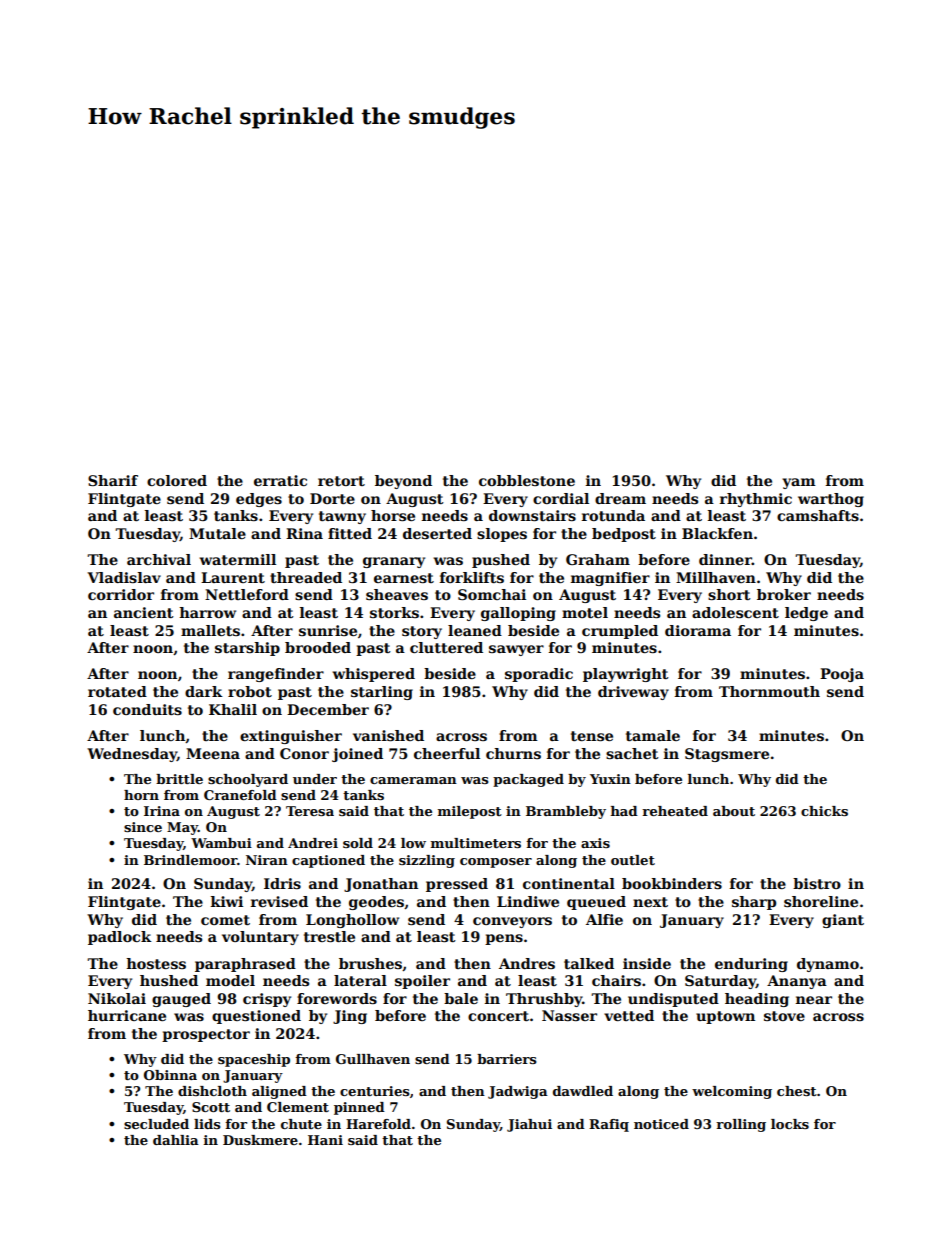  I want to click on sold, so click(358, 843).
